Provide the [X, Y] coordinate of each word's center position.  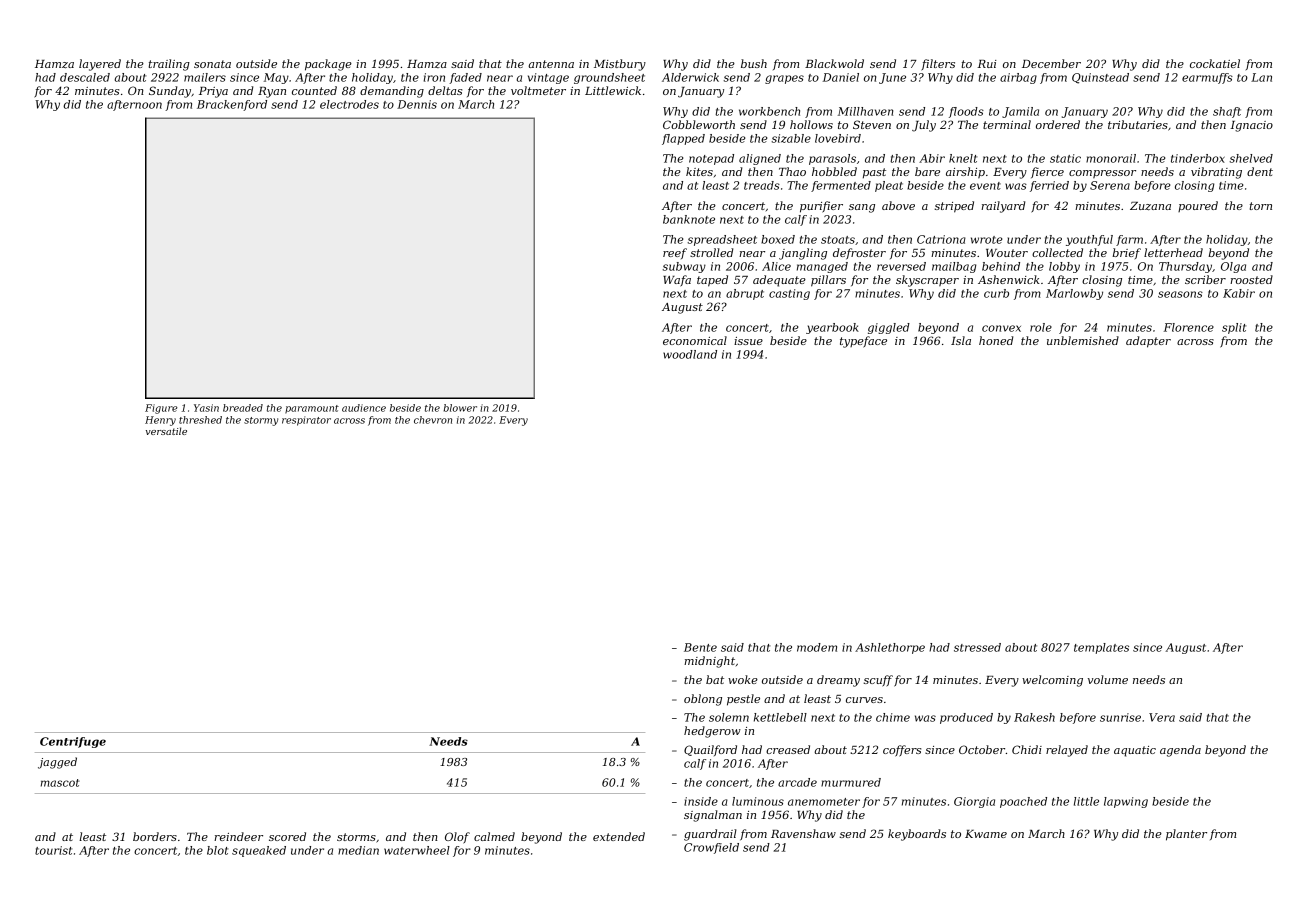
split [1234, 328]
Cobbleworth [699, 124]
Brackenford [232, 105]
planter [1186, 835]
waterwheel [417, 850]
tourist [53, 850]
